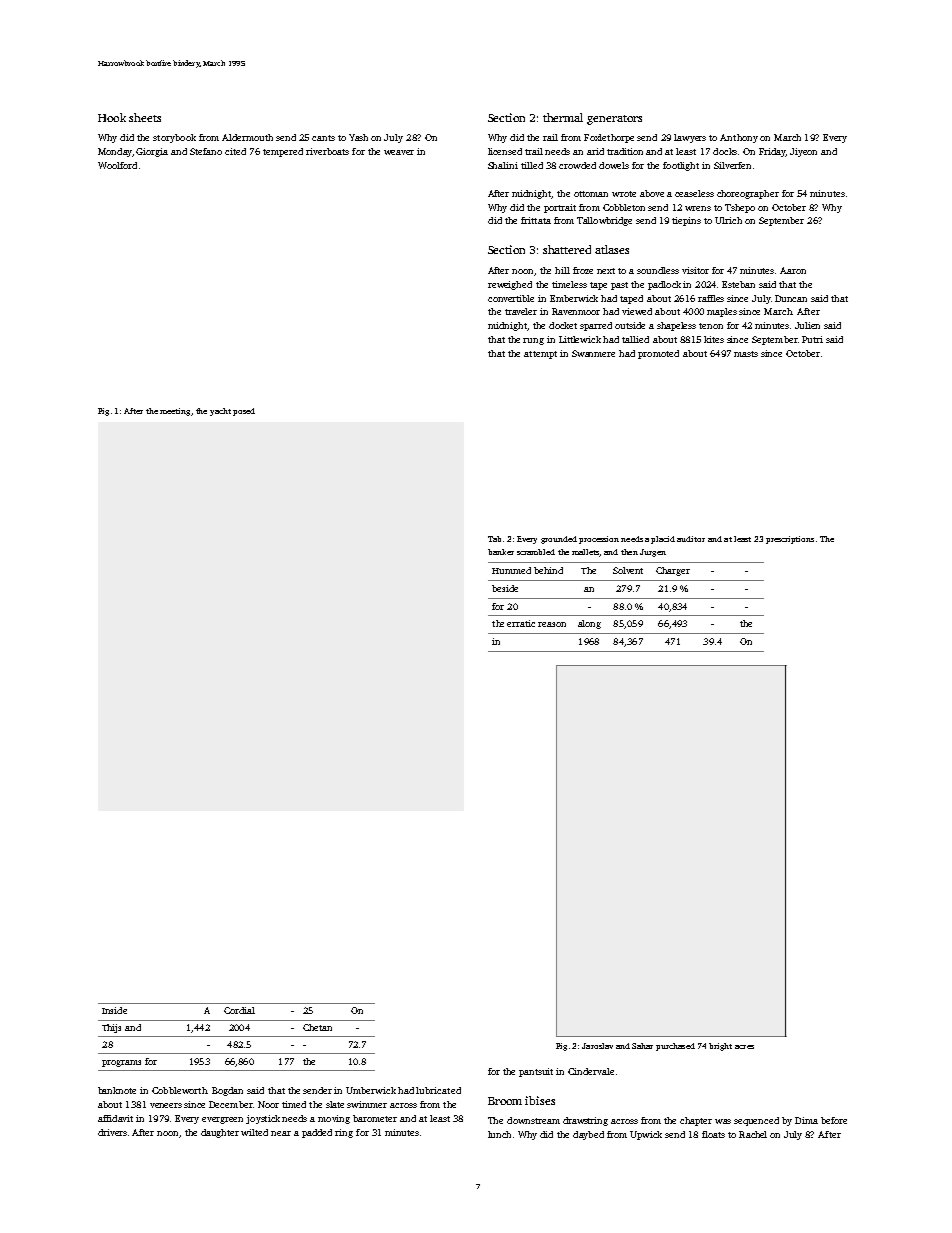 The width and height of the document is (952, 1233). I want to click on Tab, so click(494, 539).
